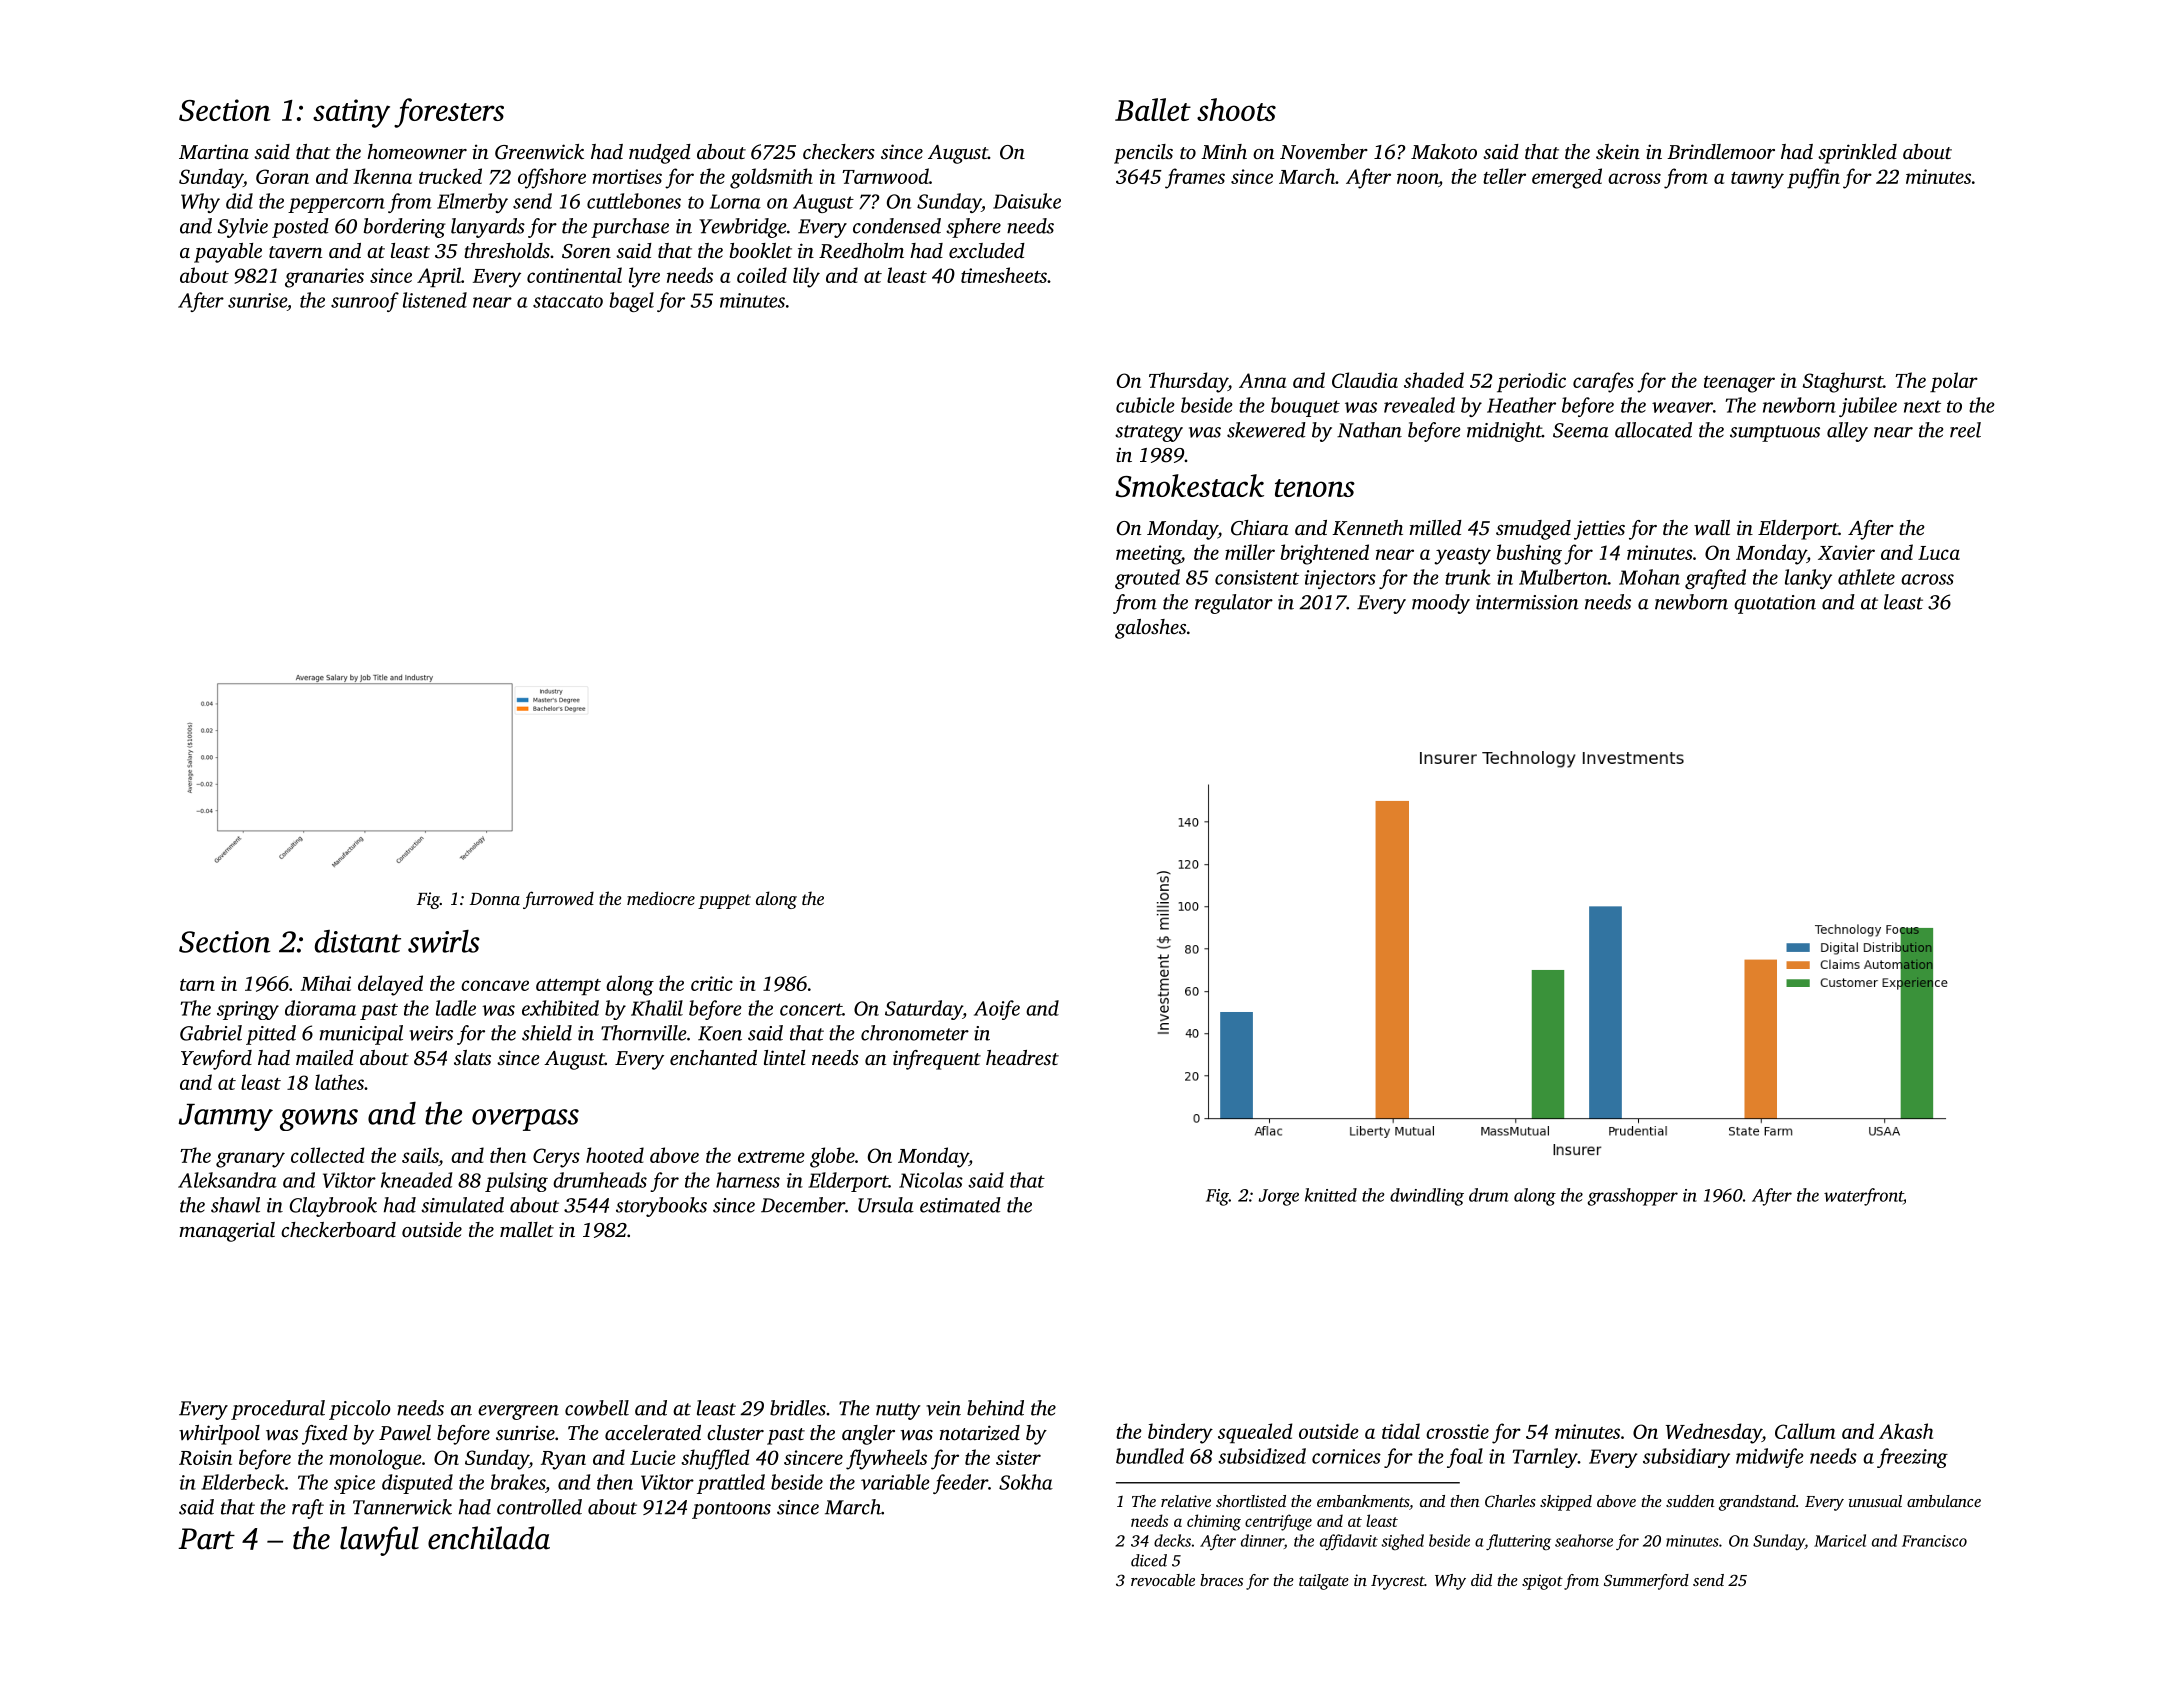  I want to click on teenager, so click(1739, 384).
